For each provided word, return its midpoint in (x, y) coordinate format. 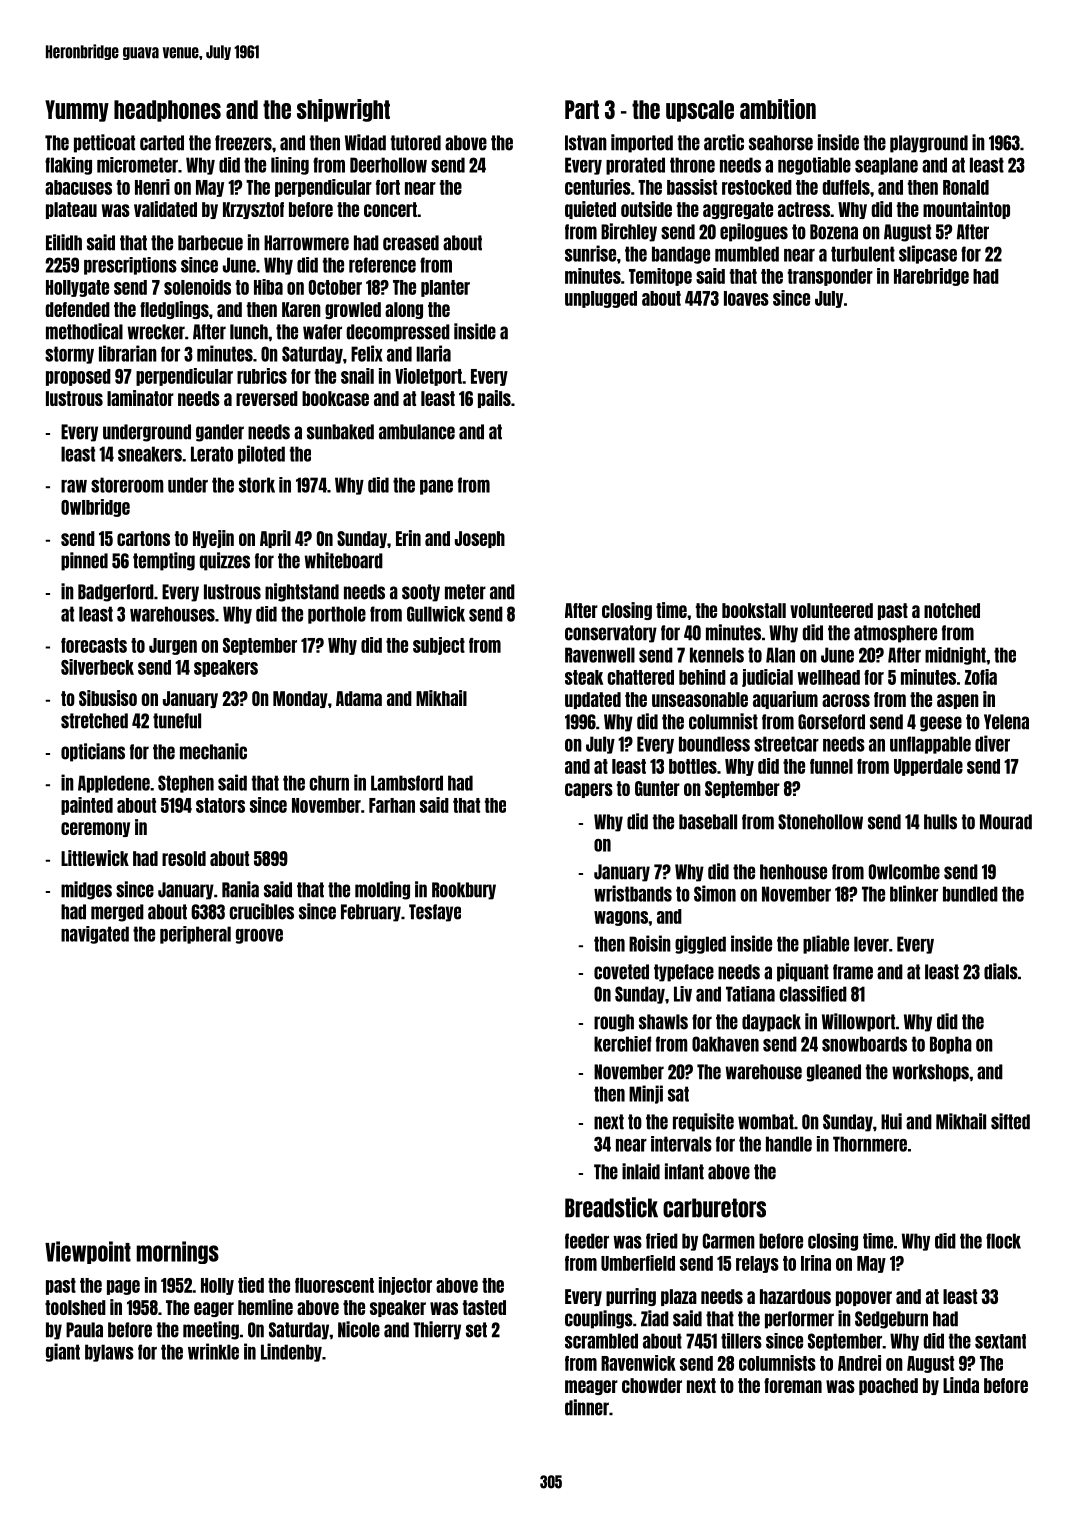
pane (436, 487)
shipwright (343, 110)
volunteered (831, 610)
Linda (961, 1385)
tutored (416, 143)
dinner (587, 1407)
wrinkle (213, 1351)
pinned (84, 561)
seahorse (781, 143)
